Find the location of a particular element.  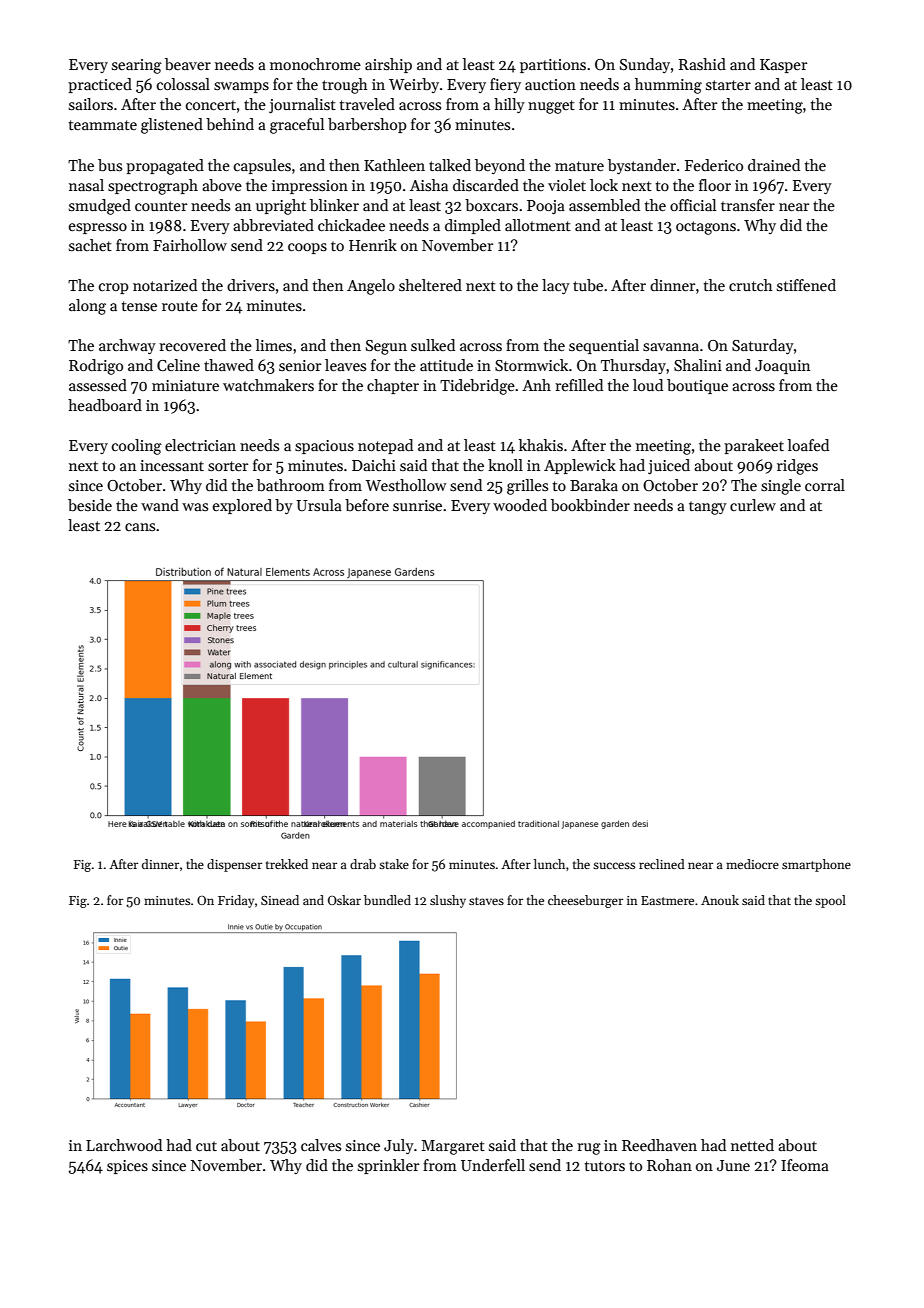

beaver is located at coordinates (188, 64).
